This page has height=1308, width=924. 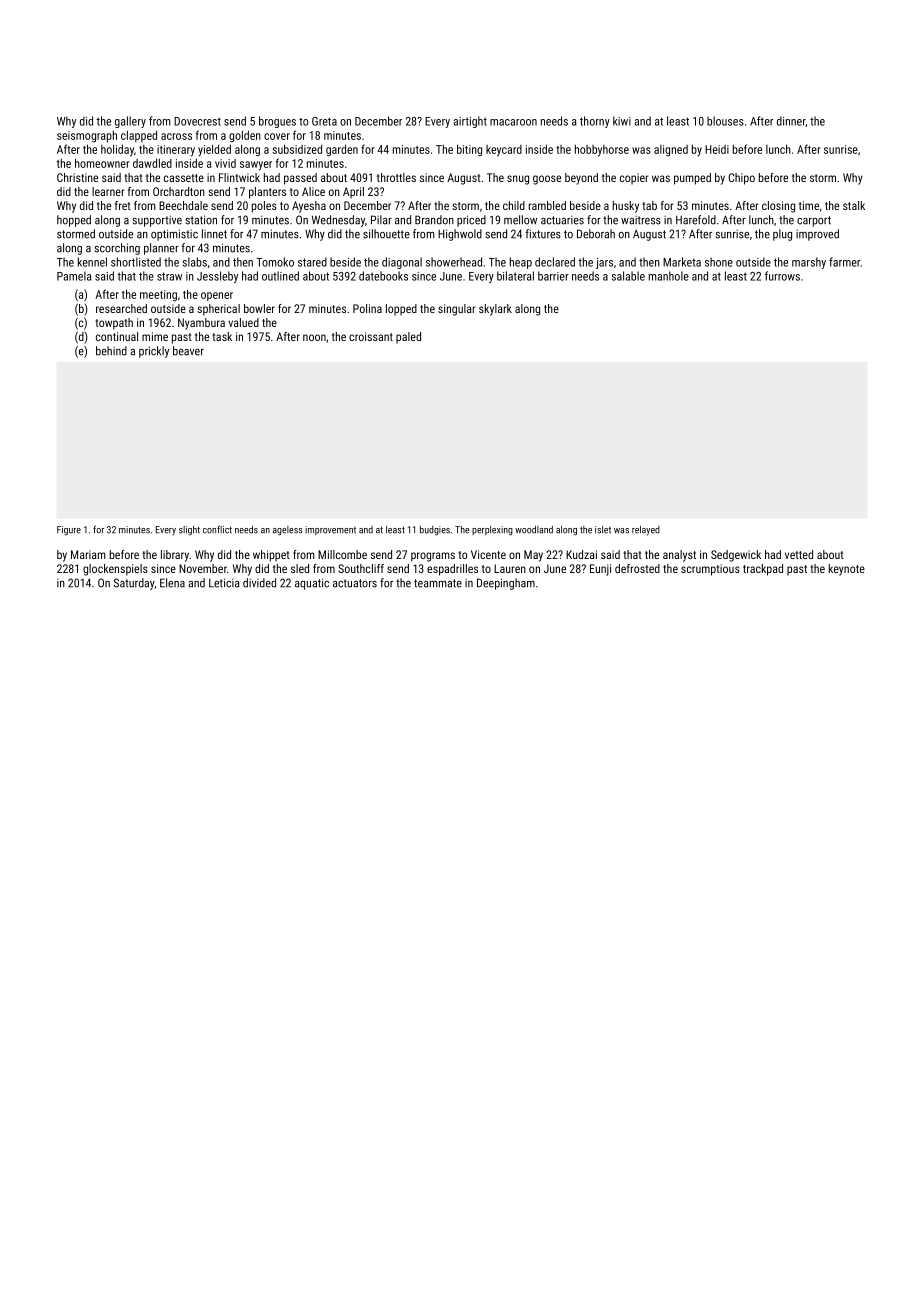 I want to click on dinner, so click(x=791, y=121).
